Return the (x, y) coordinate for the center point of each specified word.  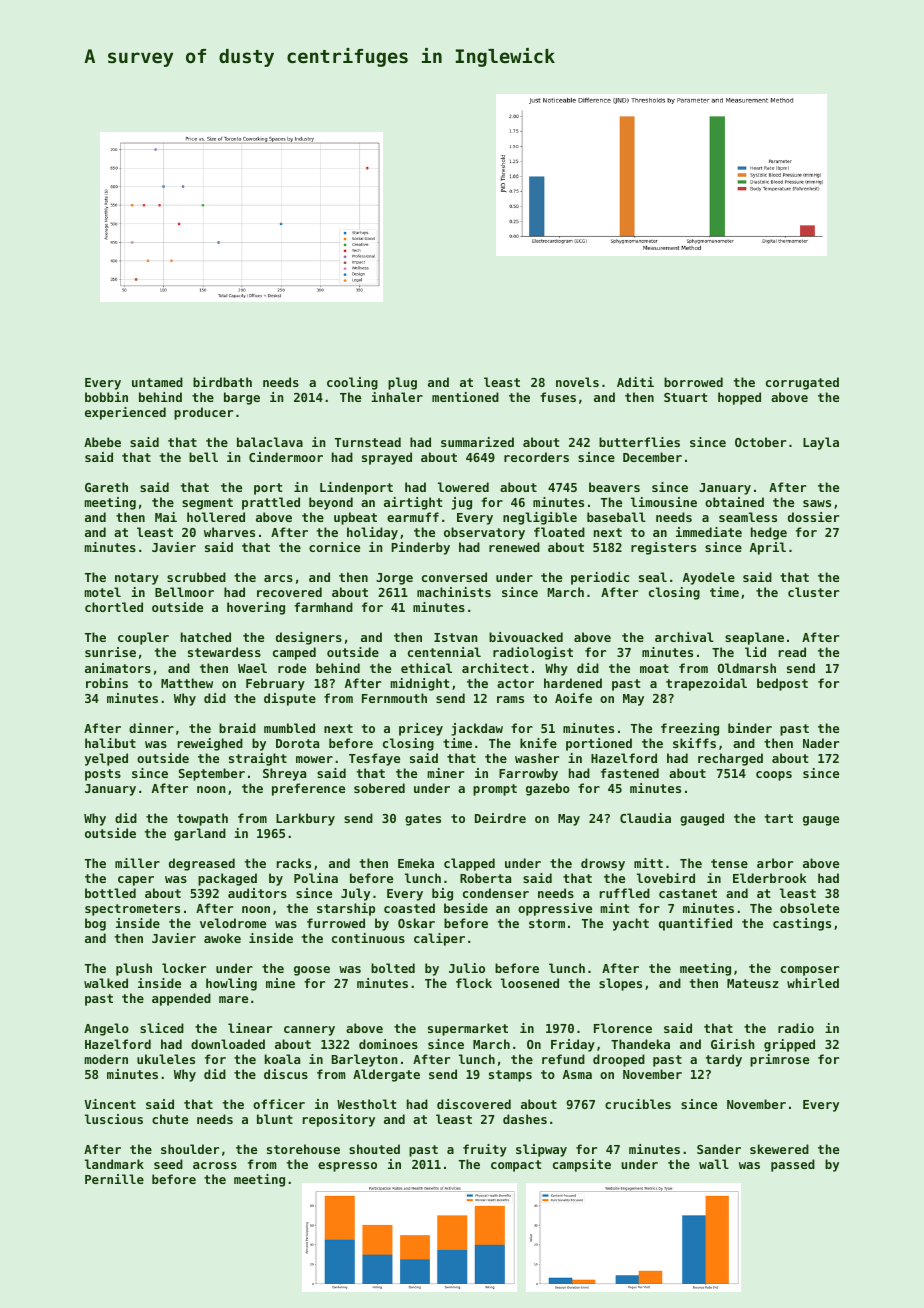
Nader (821, 743)
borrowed (693, 382)
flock (474, 983)
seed (168, 1164)
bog (95, 924)
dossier (813, 517)
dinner (151, 728)
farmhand (323, 607)
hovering (256, 608)
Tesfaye (374, 759)
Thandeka (640, 1044)
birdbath (222, 382)
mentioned (465, 397)
